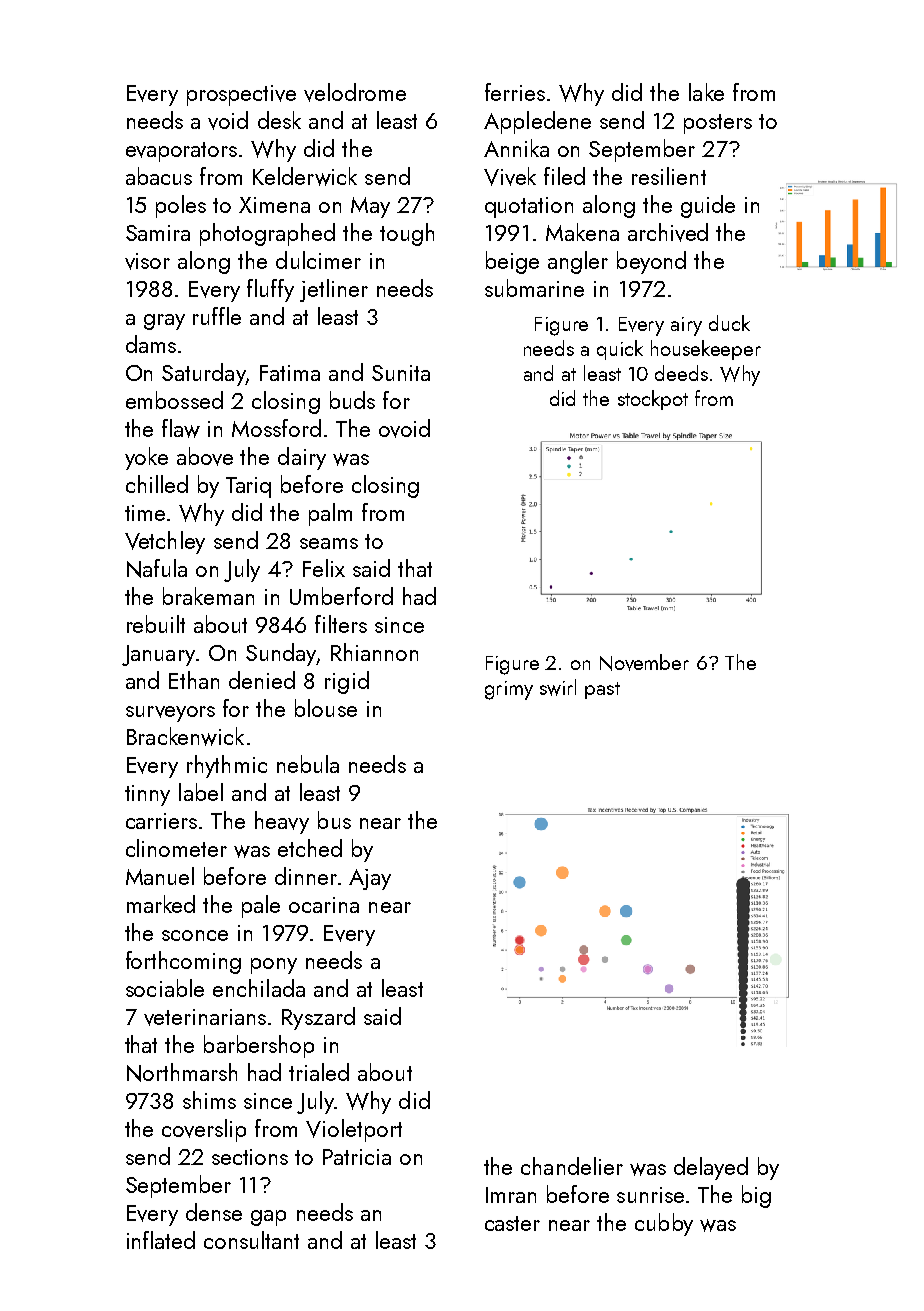 The width and height of the screenshot is (924, 1311). Describe the element at coordinates (516, 148) in the screenshot. I see `Annika` at that location.
